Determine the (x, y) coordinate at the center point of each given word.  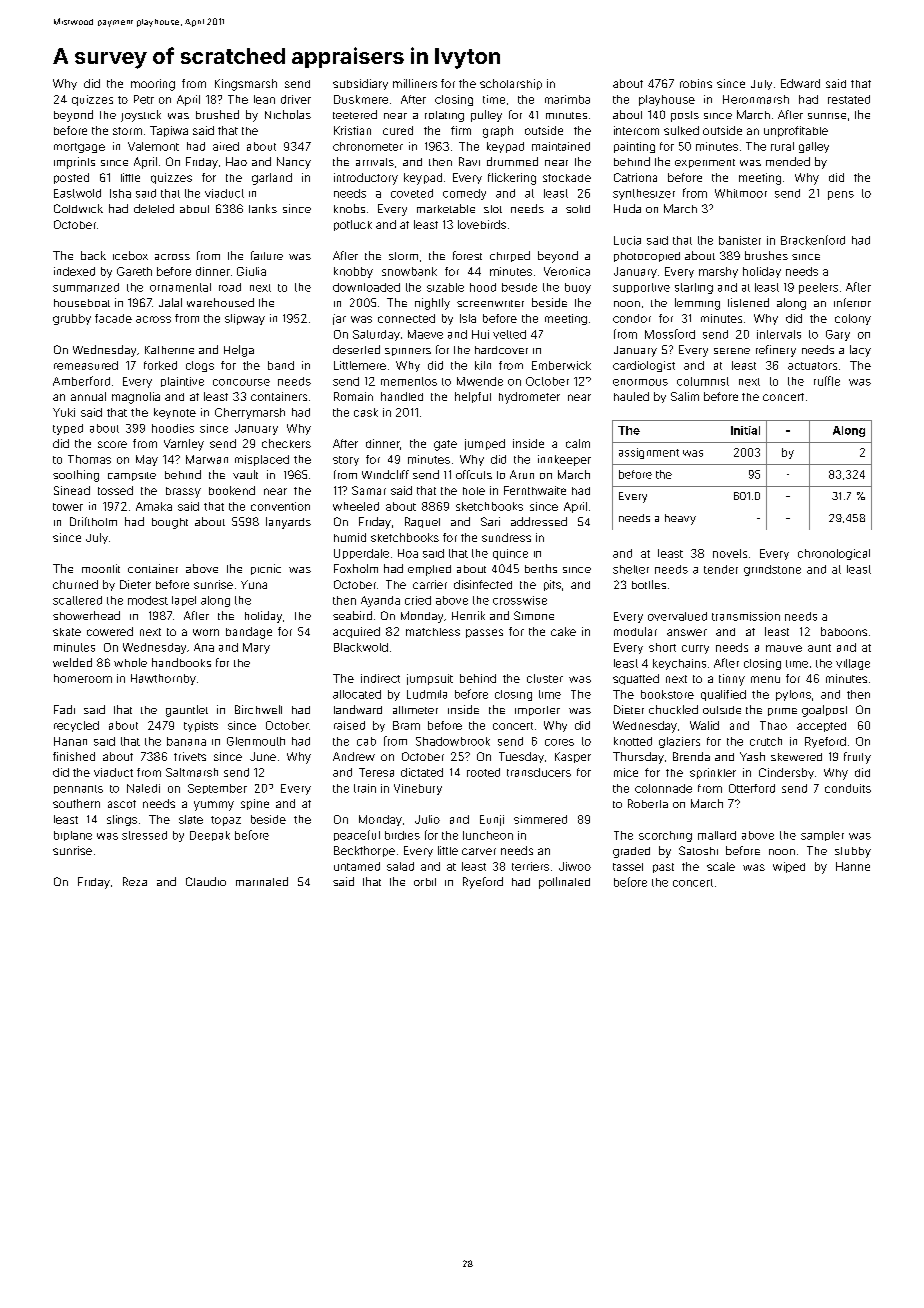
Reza (135, 881)
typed (68, 429)
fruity (857, 758)
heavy (680, 519)
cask (366, 412)
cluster (545, 678)
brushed (217, 114)
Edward (800, 83)
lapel (184, 601)
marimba (567, 99)
